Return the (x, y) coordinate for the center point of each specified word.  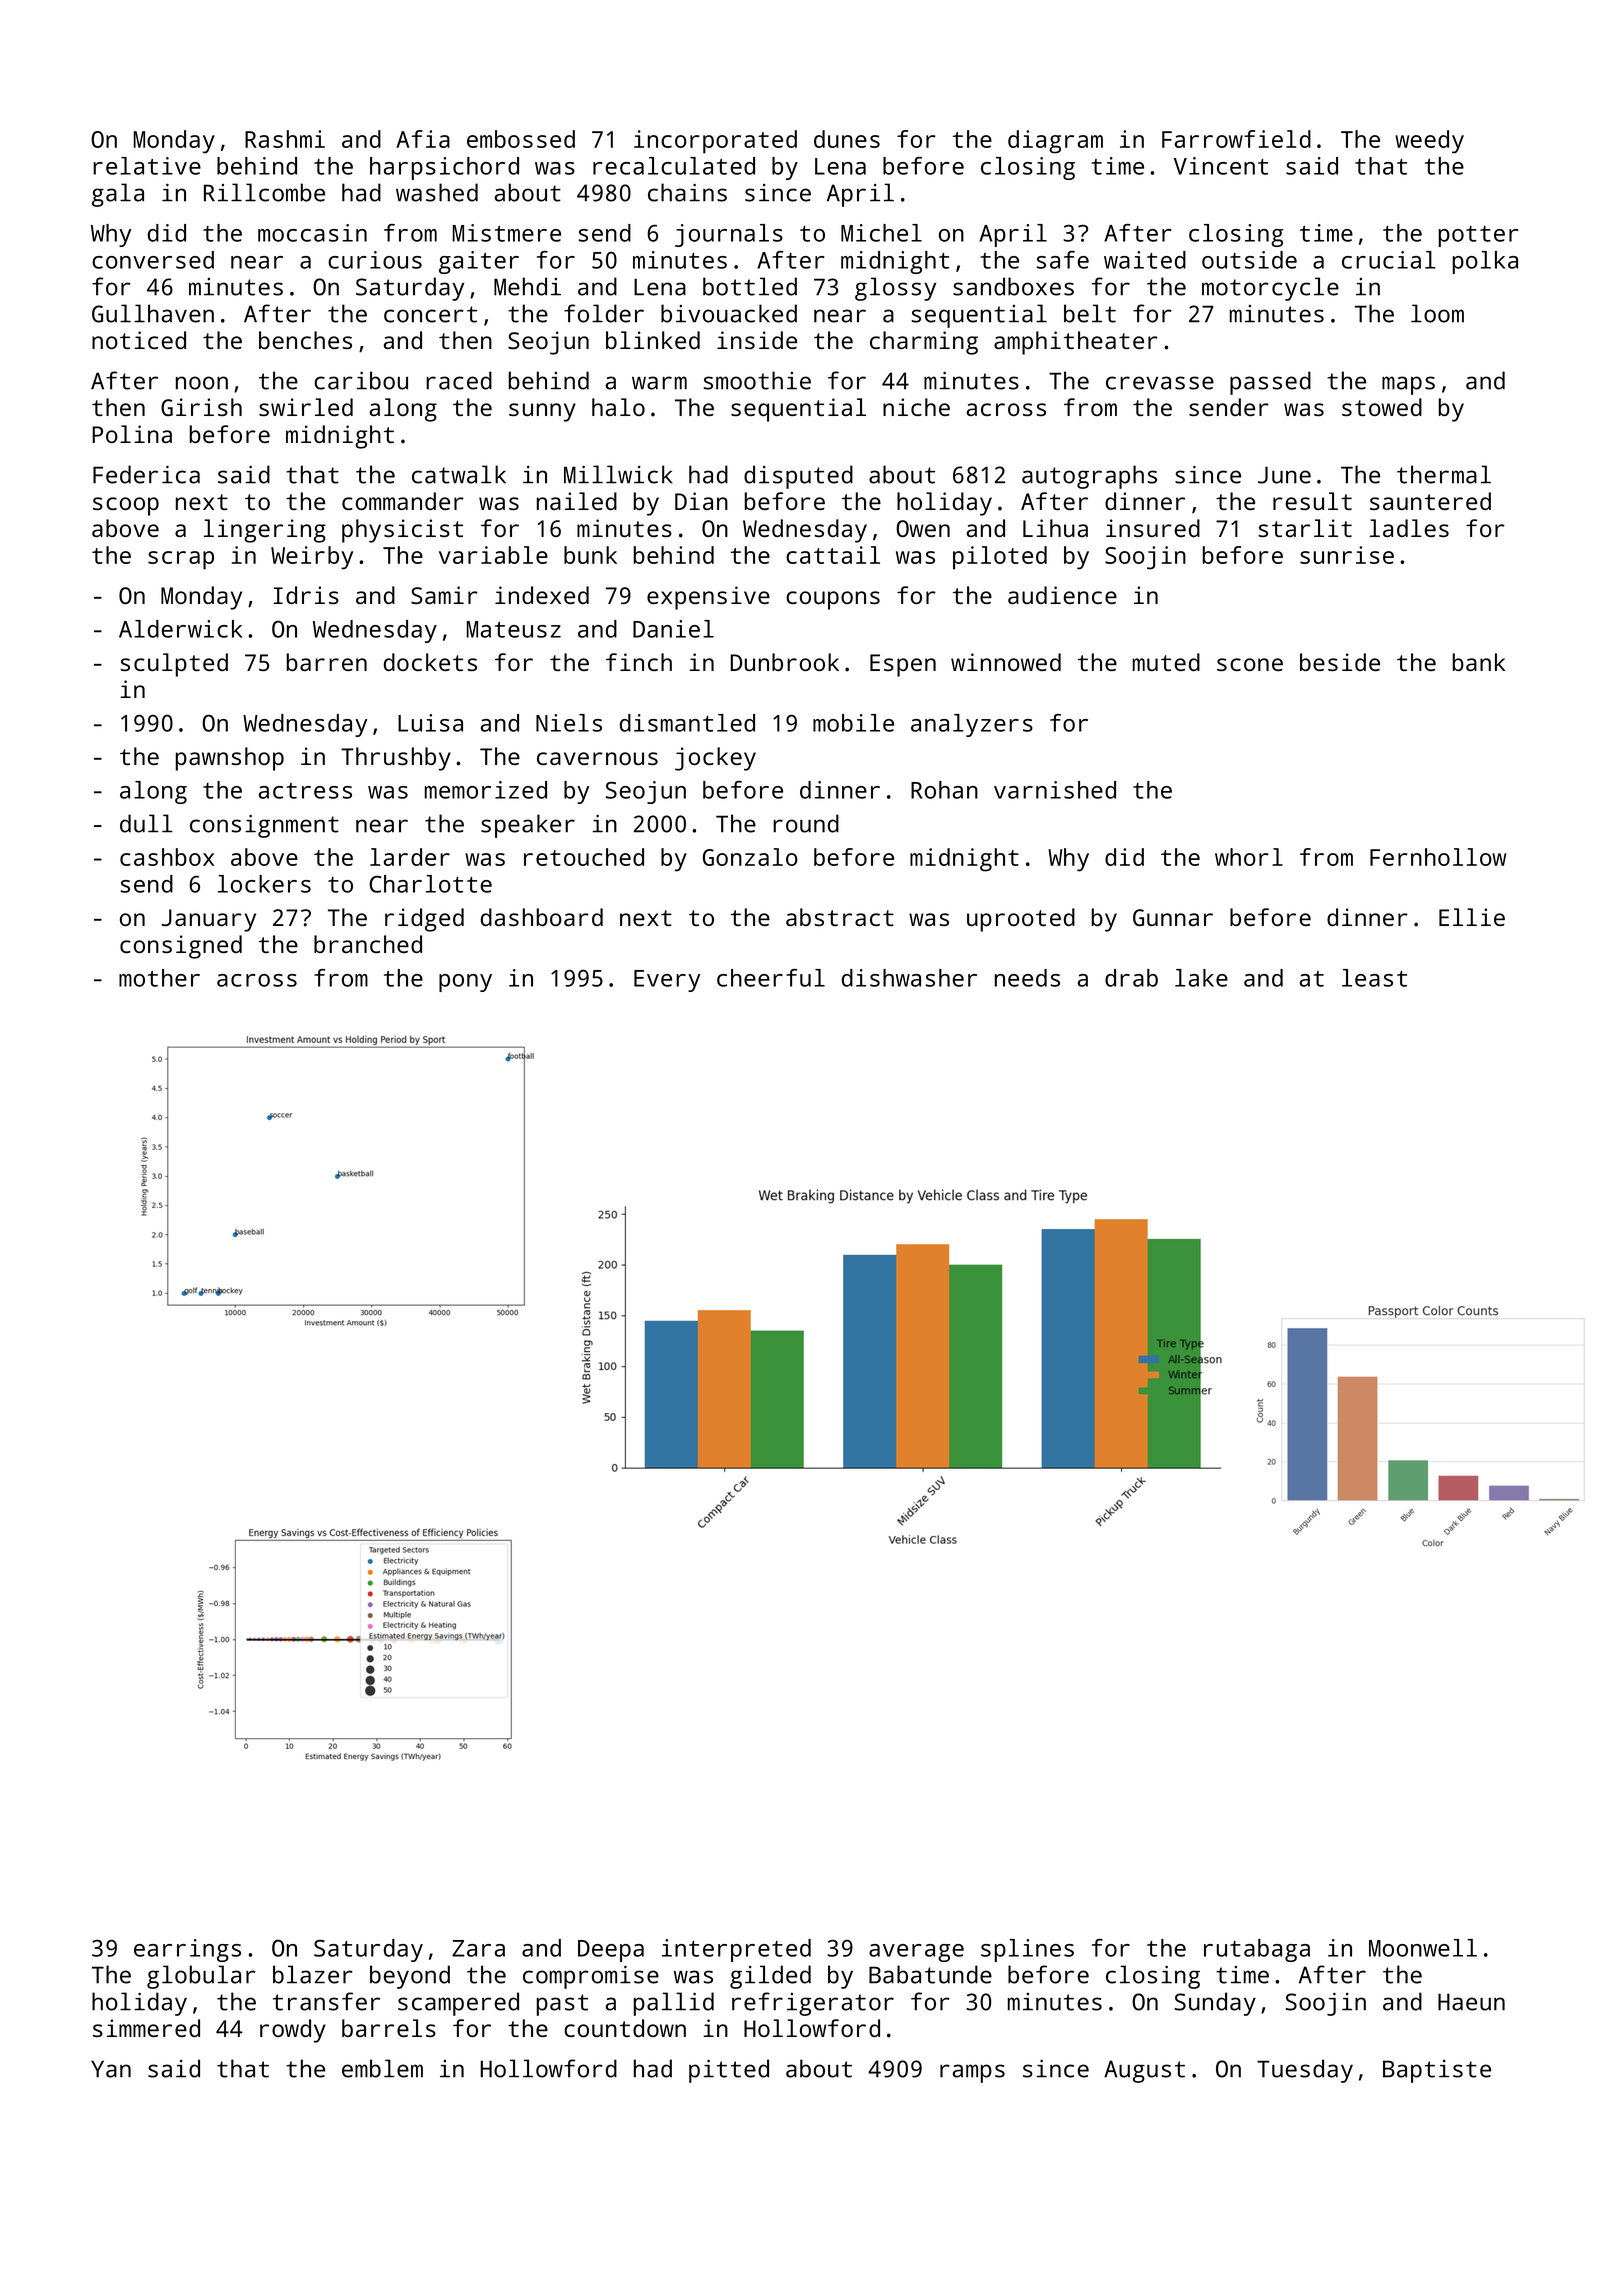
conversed (153, 260)
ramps (972, 2073)
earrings (187, 1950)
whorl (1249, 857)
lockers (264, 884)
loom (1437, 313)
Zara (478, 1948)
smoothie (757, 380)
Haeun (1471, 2002)
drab (1131, 978)
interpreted (736, 1950)
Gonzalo (750, 857)
